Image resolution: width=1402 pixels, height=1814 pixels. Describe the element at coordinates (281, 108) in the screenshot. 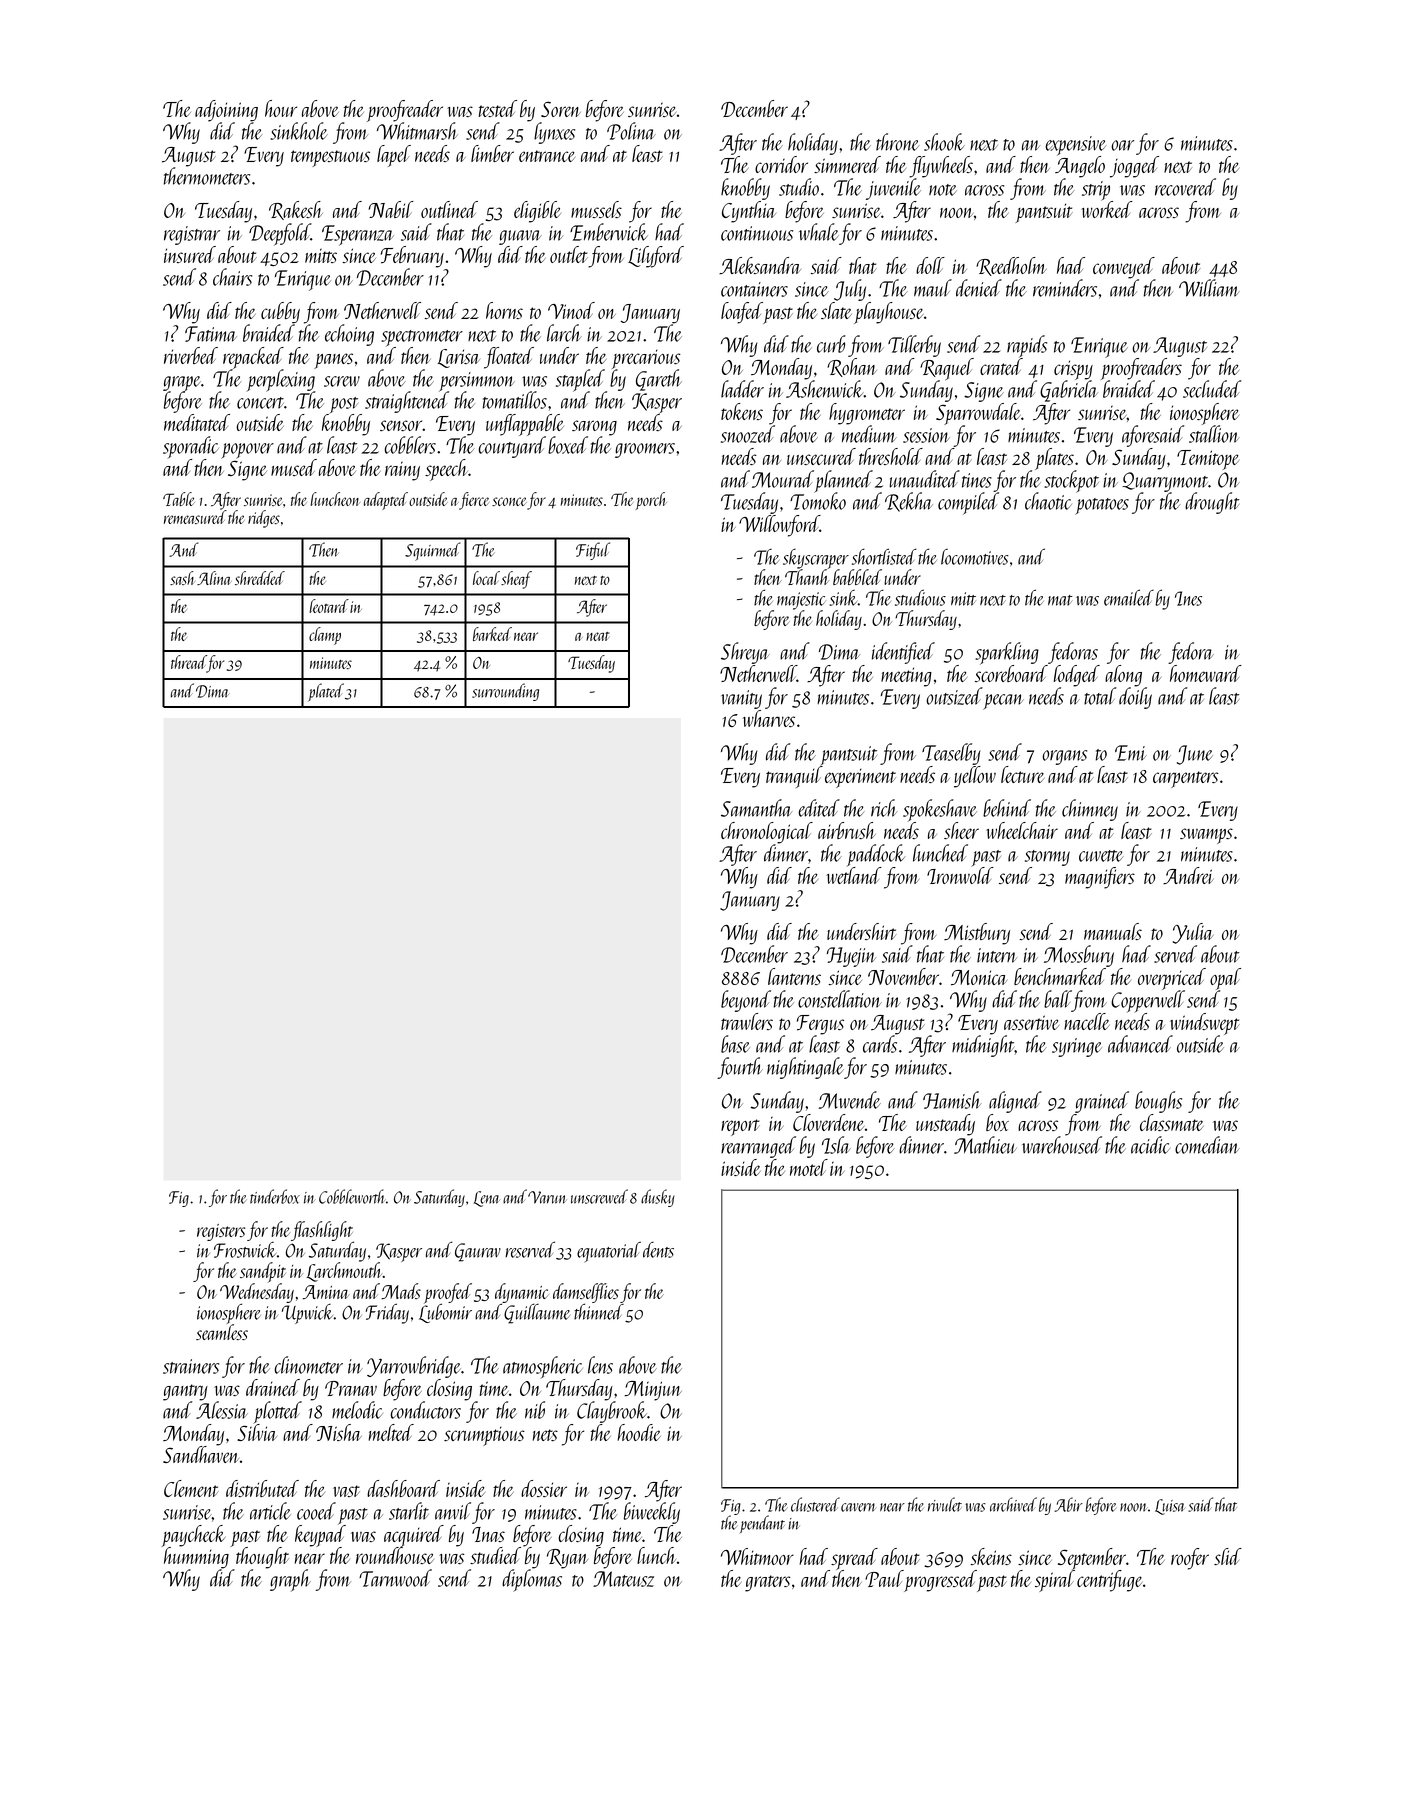

I see `hour` at that location.
